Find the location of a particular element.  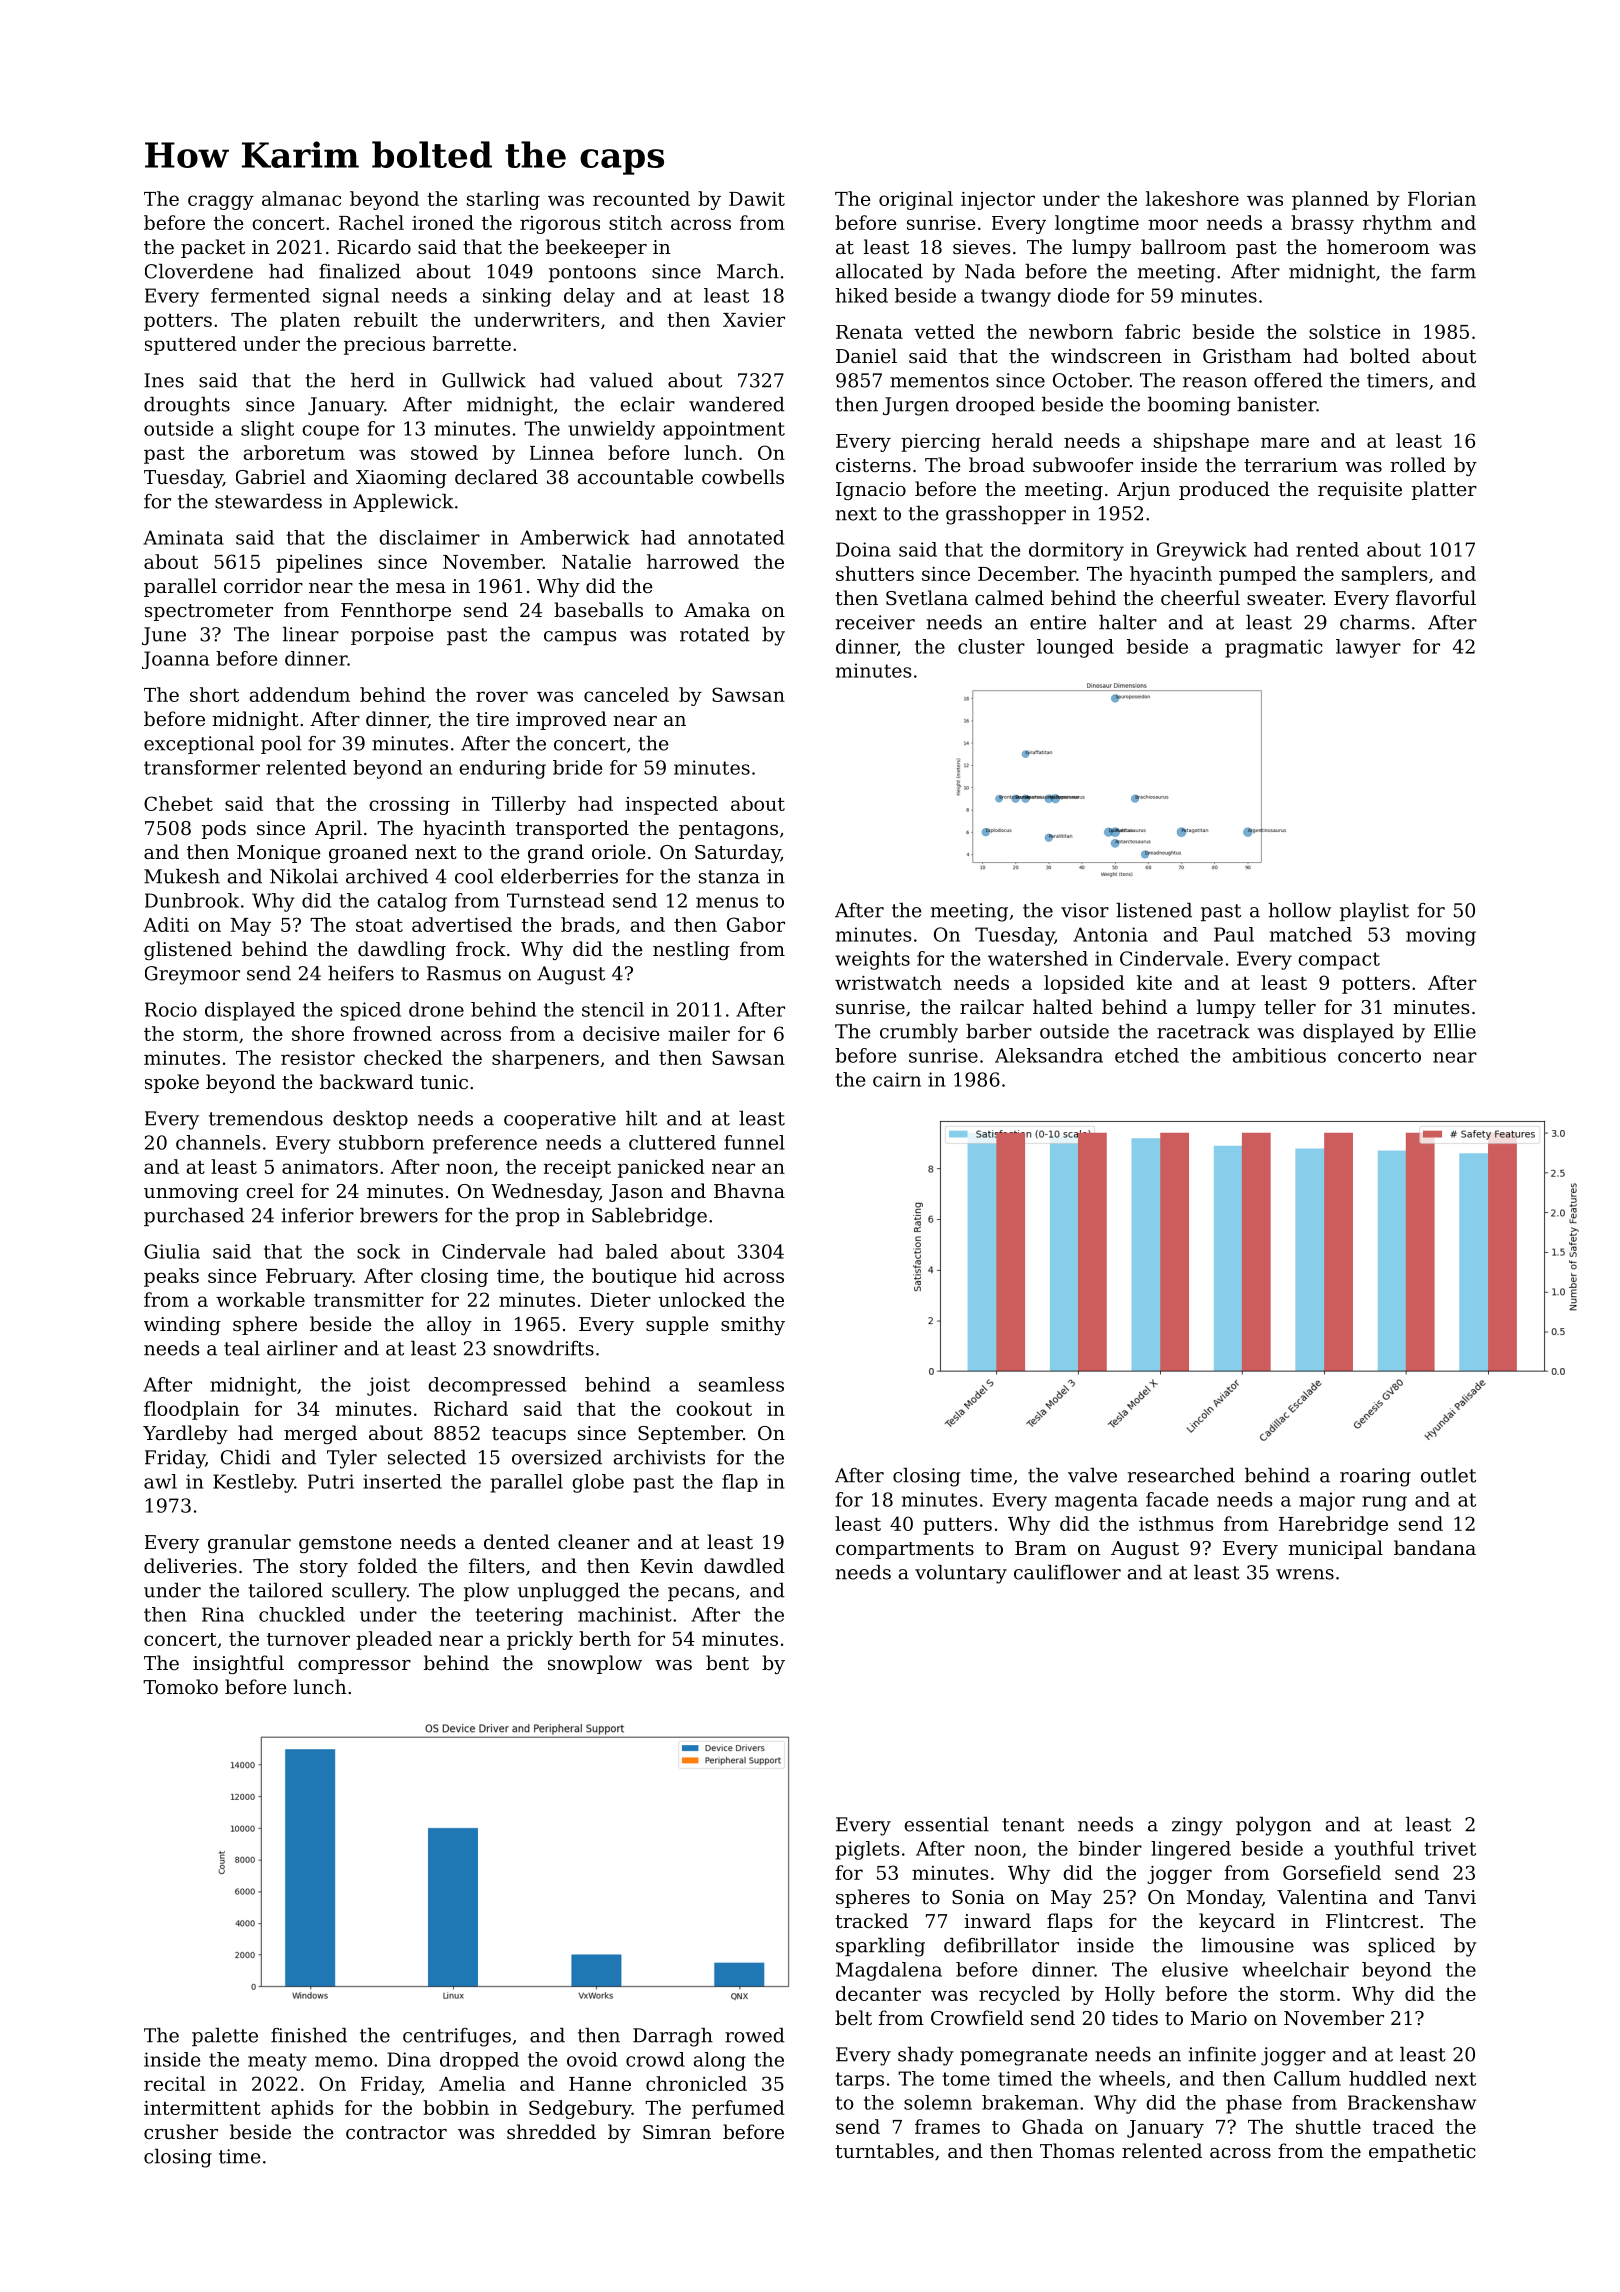

tracked is located at coordinates (871, 1920).
